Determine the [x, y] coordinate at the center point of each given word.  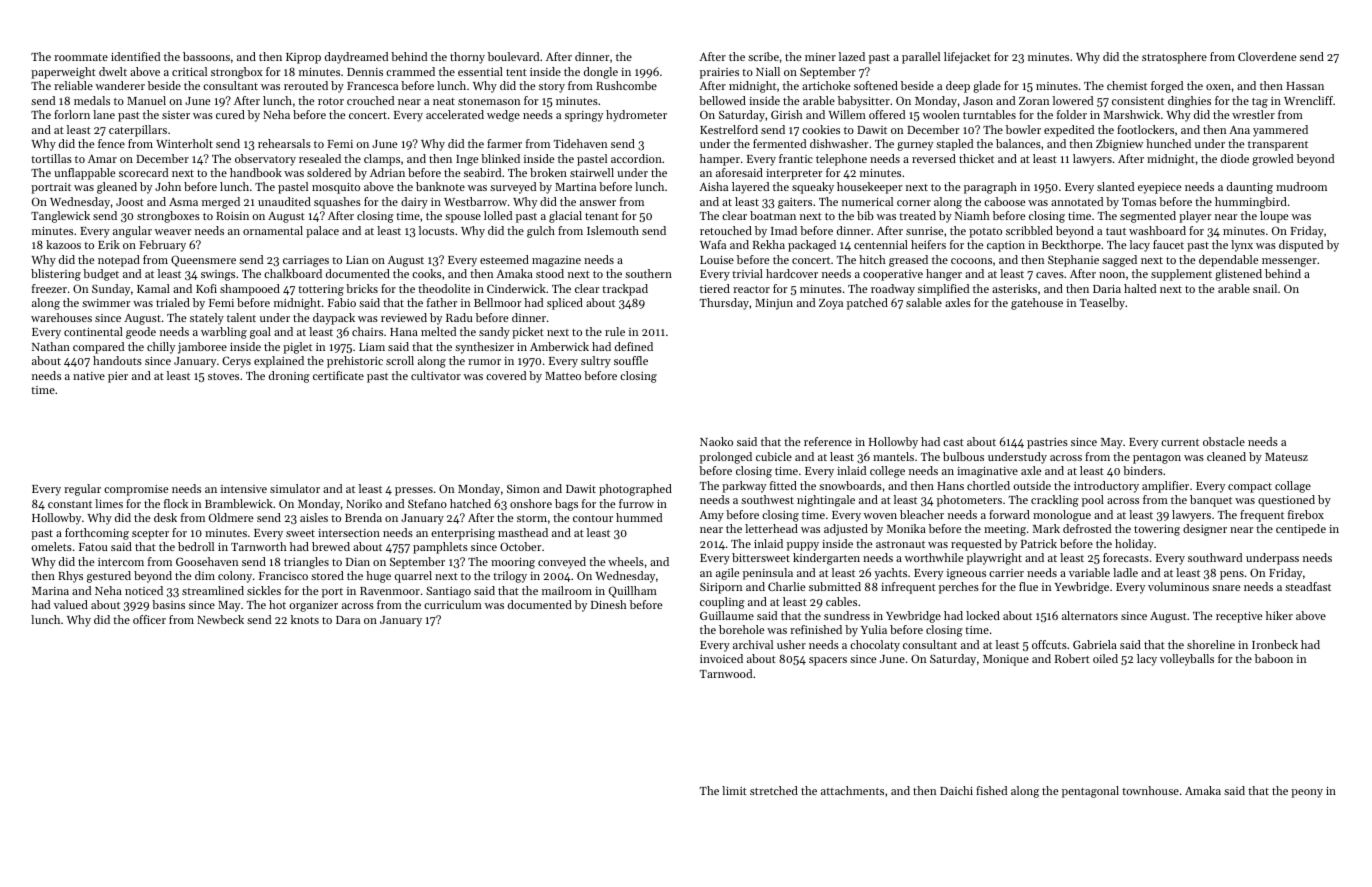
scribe [763, 56]
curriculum [453, 604]
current [1180, 442]
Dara [348, 620]
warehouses [61, 317]
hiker [1279, 615]
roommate [81, 57]
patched [867, 304]
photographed [635, 490]
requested [976, 545]
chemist [1127, 85]
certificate [338, 375]
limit [734, 790]
